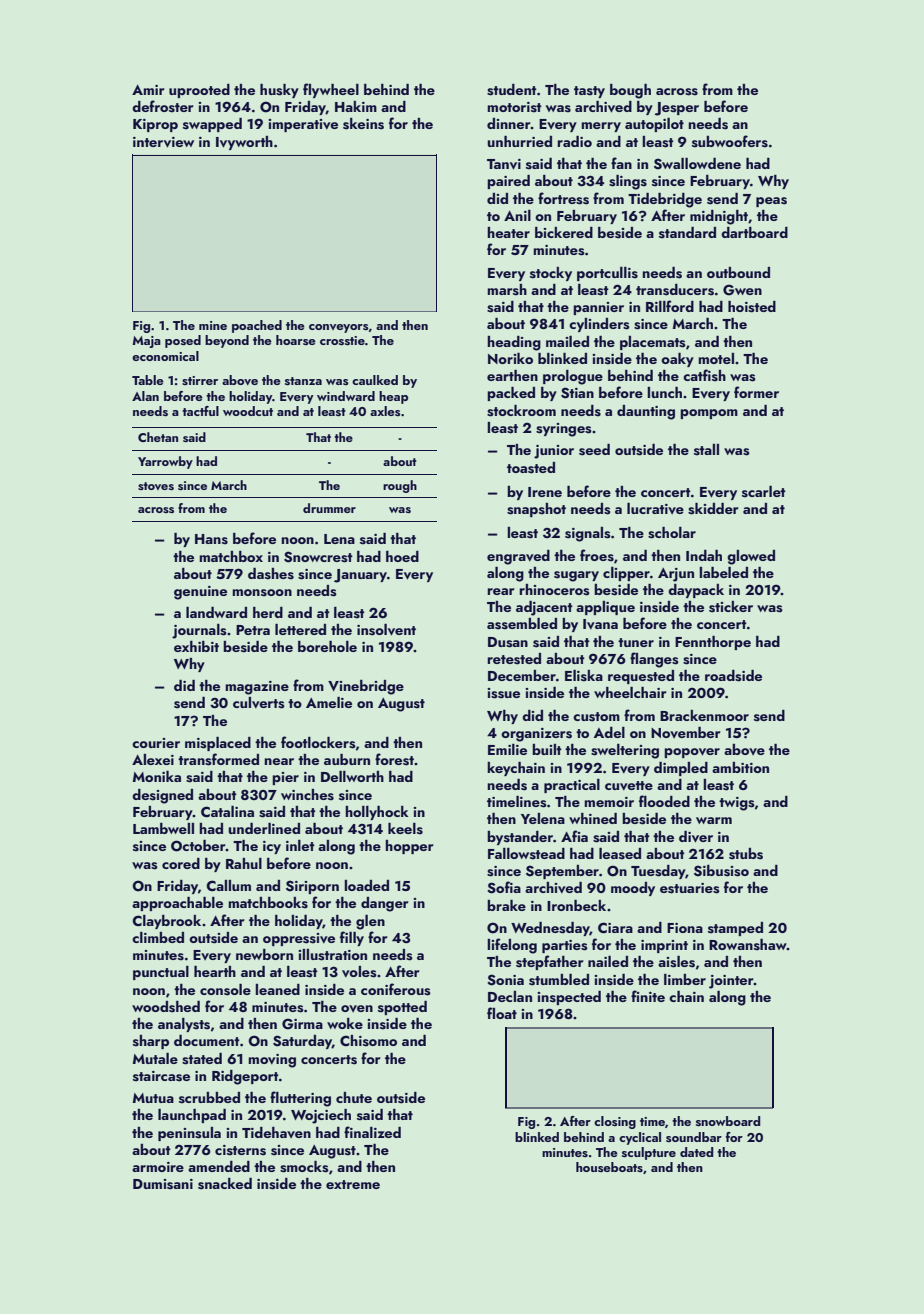 The width and height of the page is (924, 1314). Describe the element at coordinates (646, 412) in the page. I see `daunting` at that location.
